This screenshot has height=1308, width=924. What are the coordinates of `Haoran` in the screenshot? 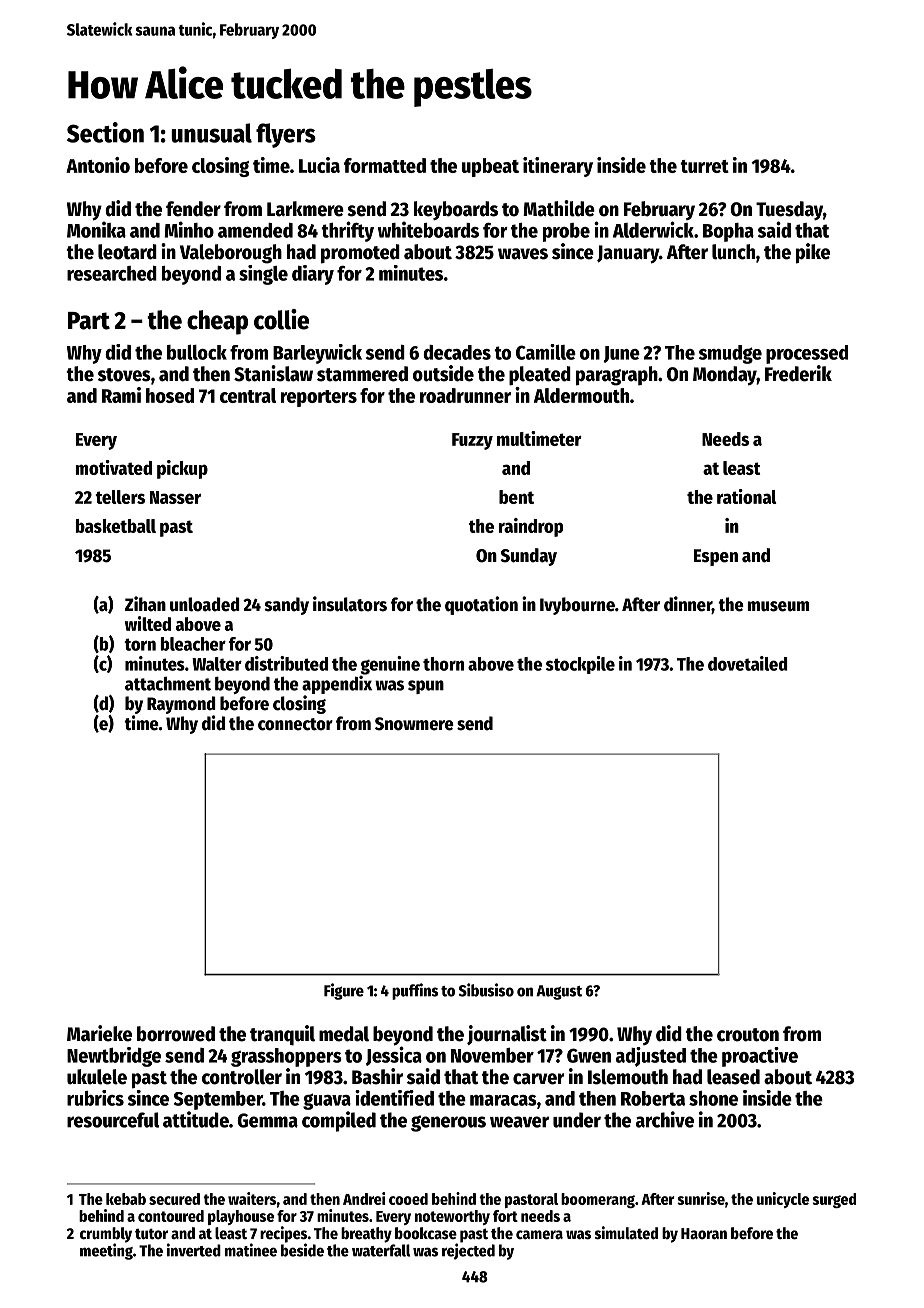 It's located at (704, 1234).
